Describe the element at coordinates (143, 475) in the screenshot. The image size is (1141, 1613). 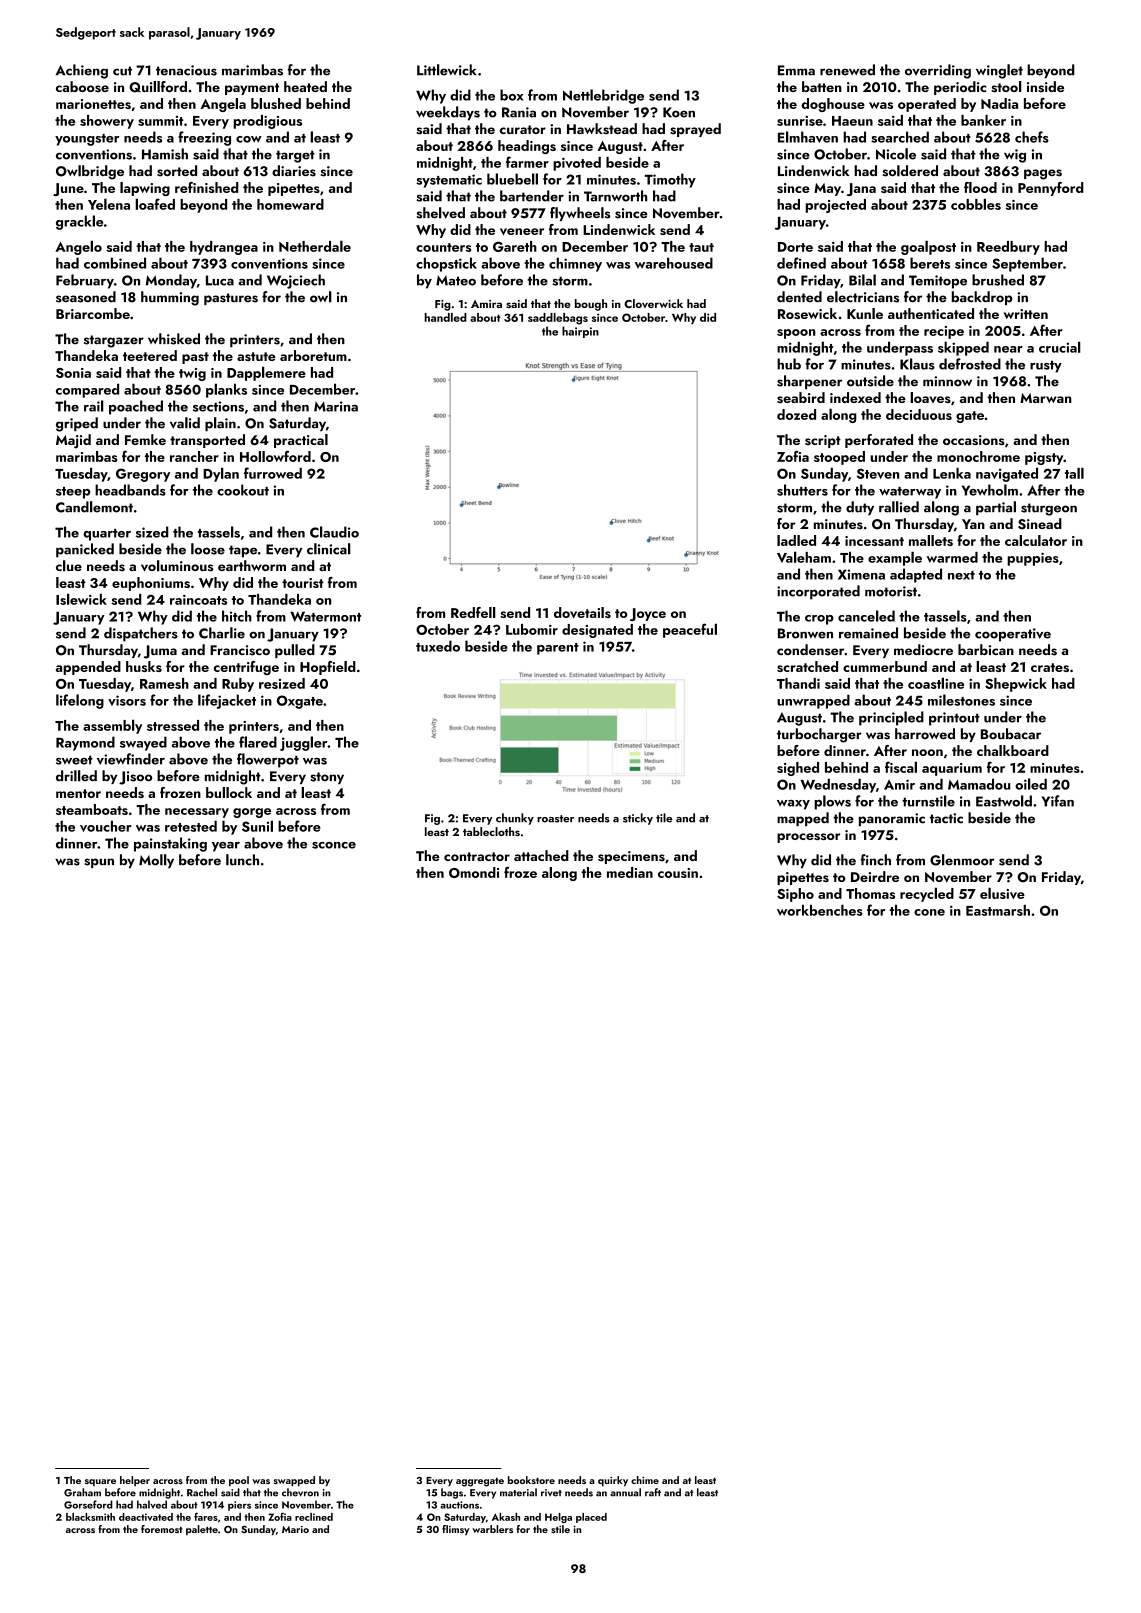
I see `Gregory` at that location.
